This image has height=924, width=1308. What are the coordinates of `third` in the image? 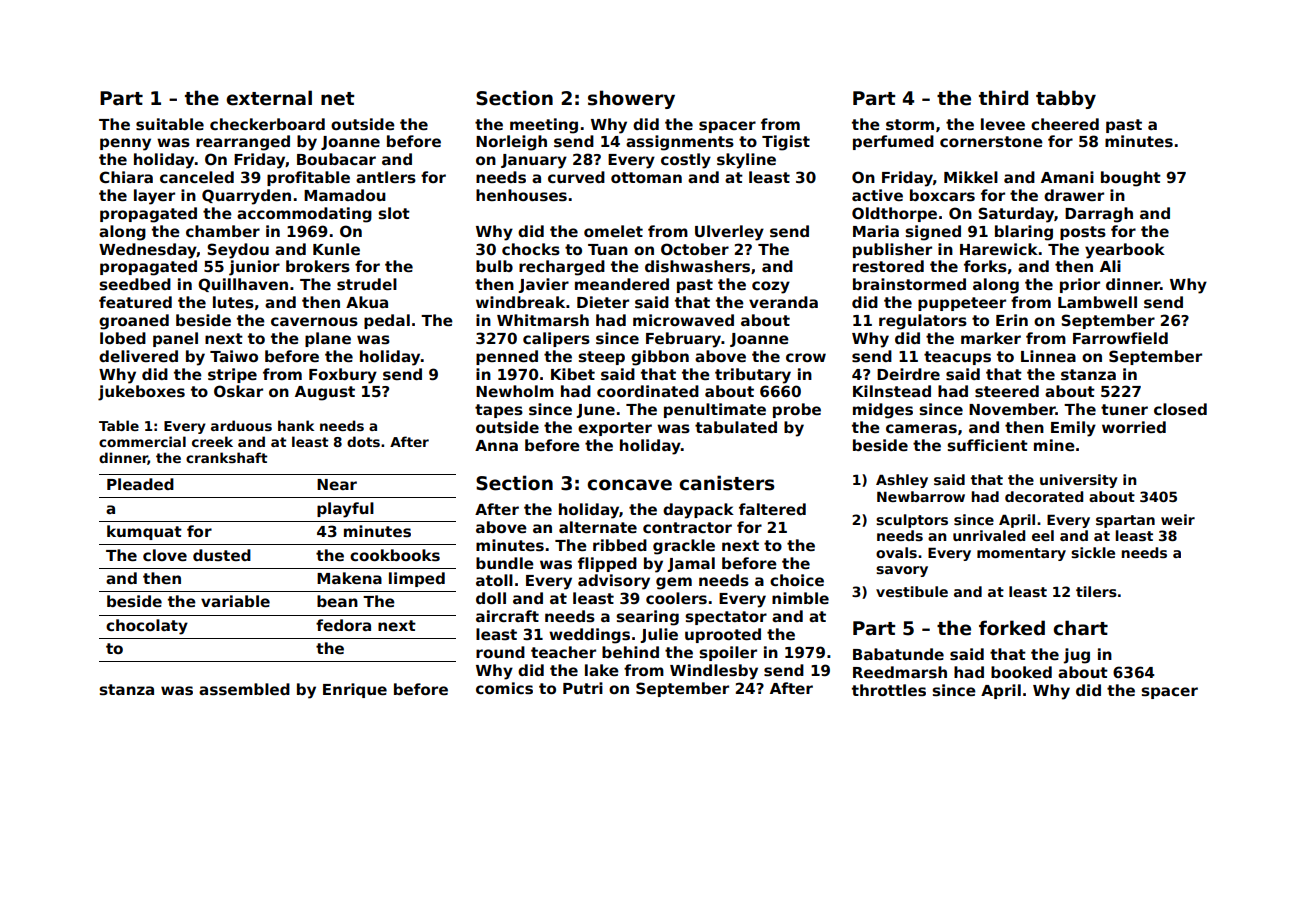 It's located at (1003, 98).
